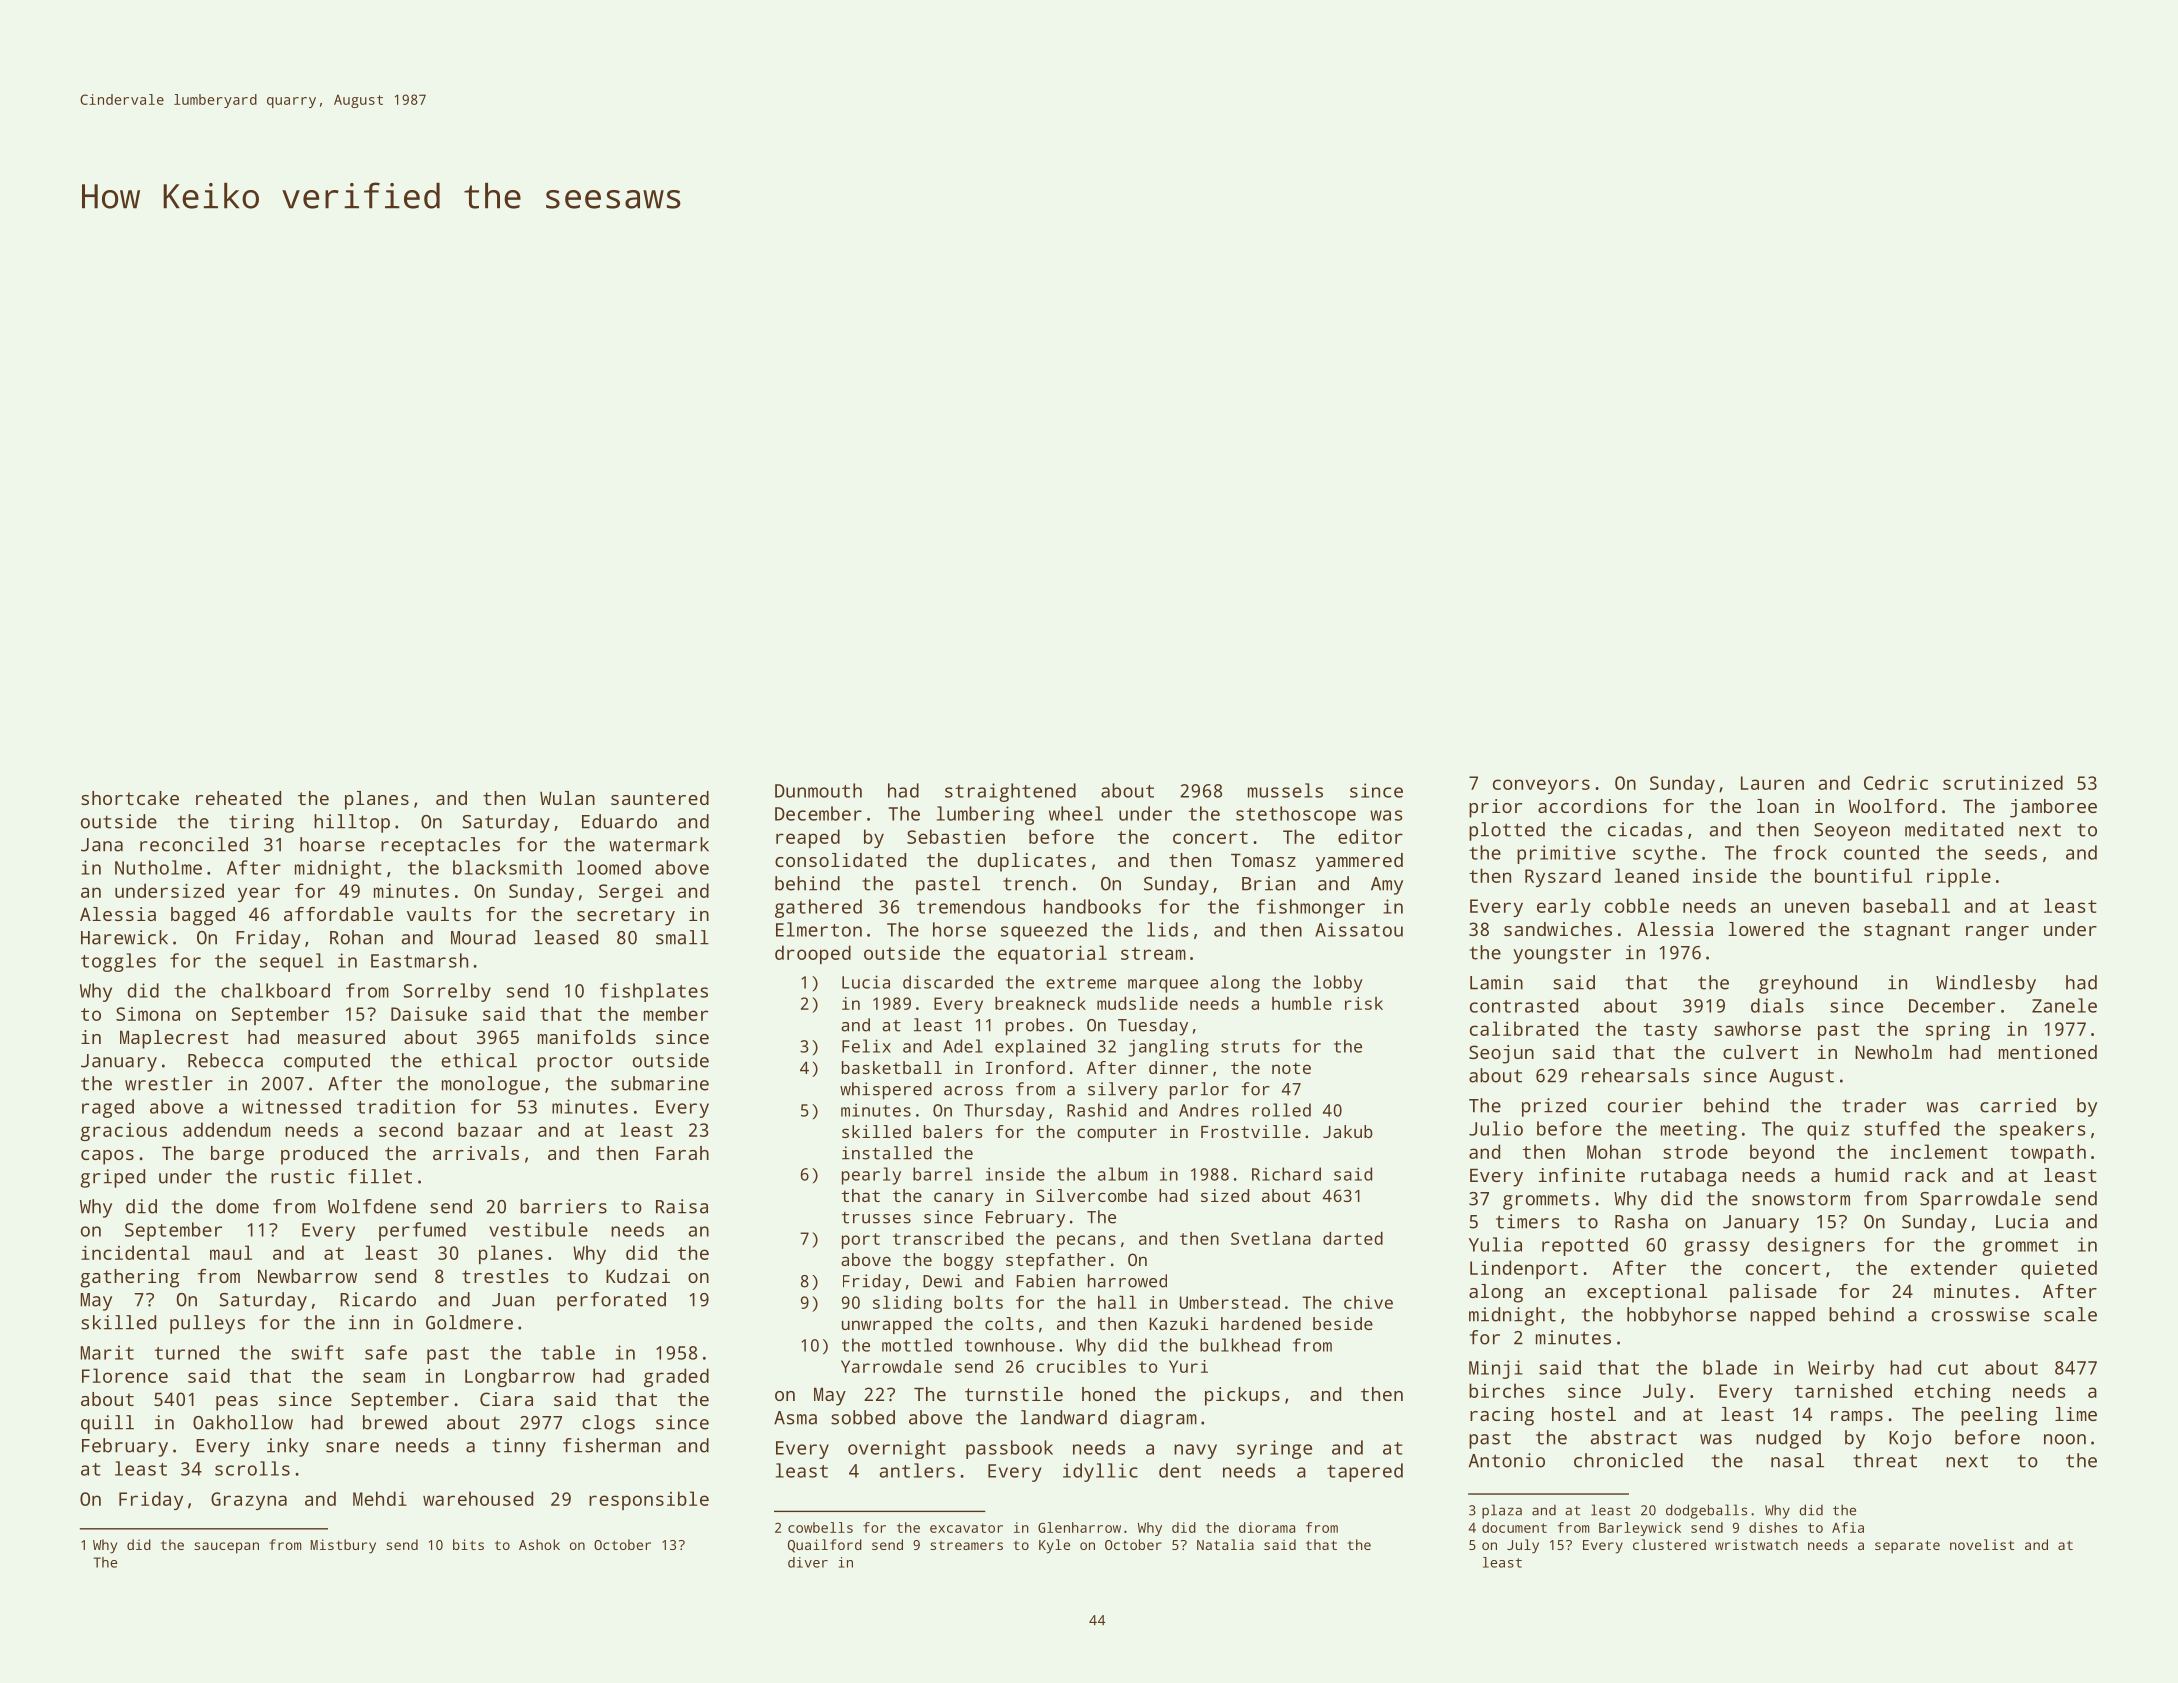  What do you see at coordinates (1368, 1302) in the screenshot?
I see `chive` at bounding box center [1368, 1302].
